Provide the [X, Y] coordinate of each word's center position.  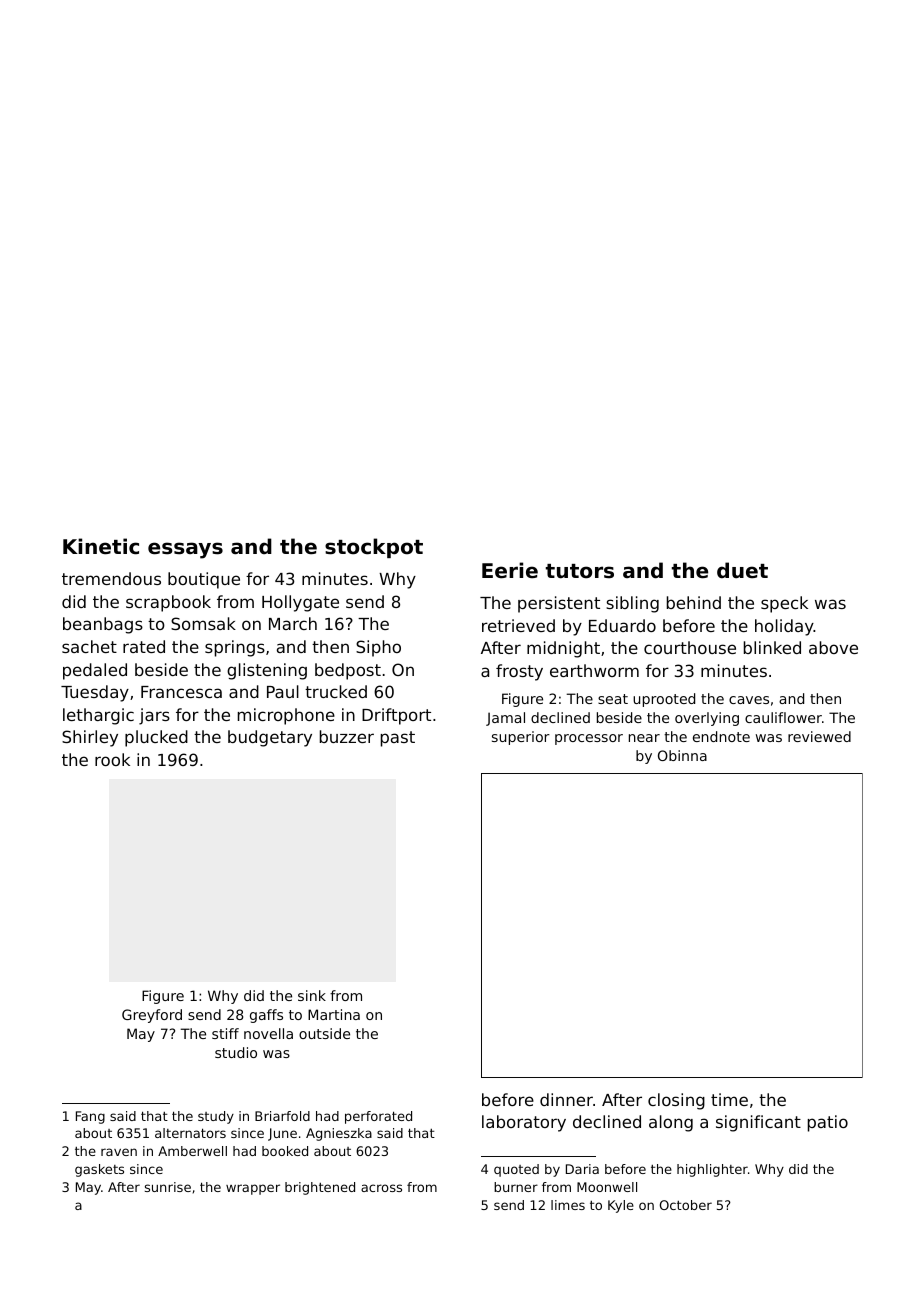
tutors [580, 571]
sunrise [168, 1187]
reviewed [819, 736]
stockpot [374, 548]
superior [521, 738]
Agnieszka [339, 1134]
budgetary [270, 738]
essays [185, 550]
